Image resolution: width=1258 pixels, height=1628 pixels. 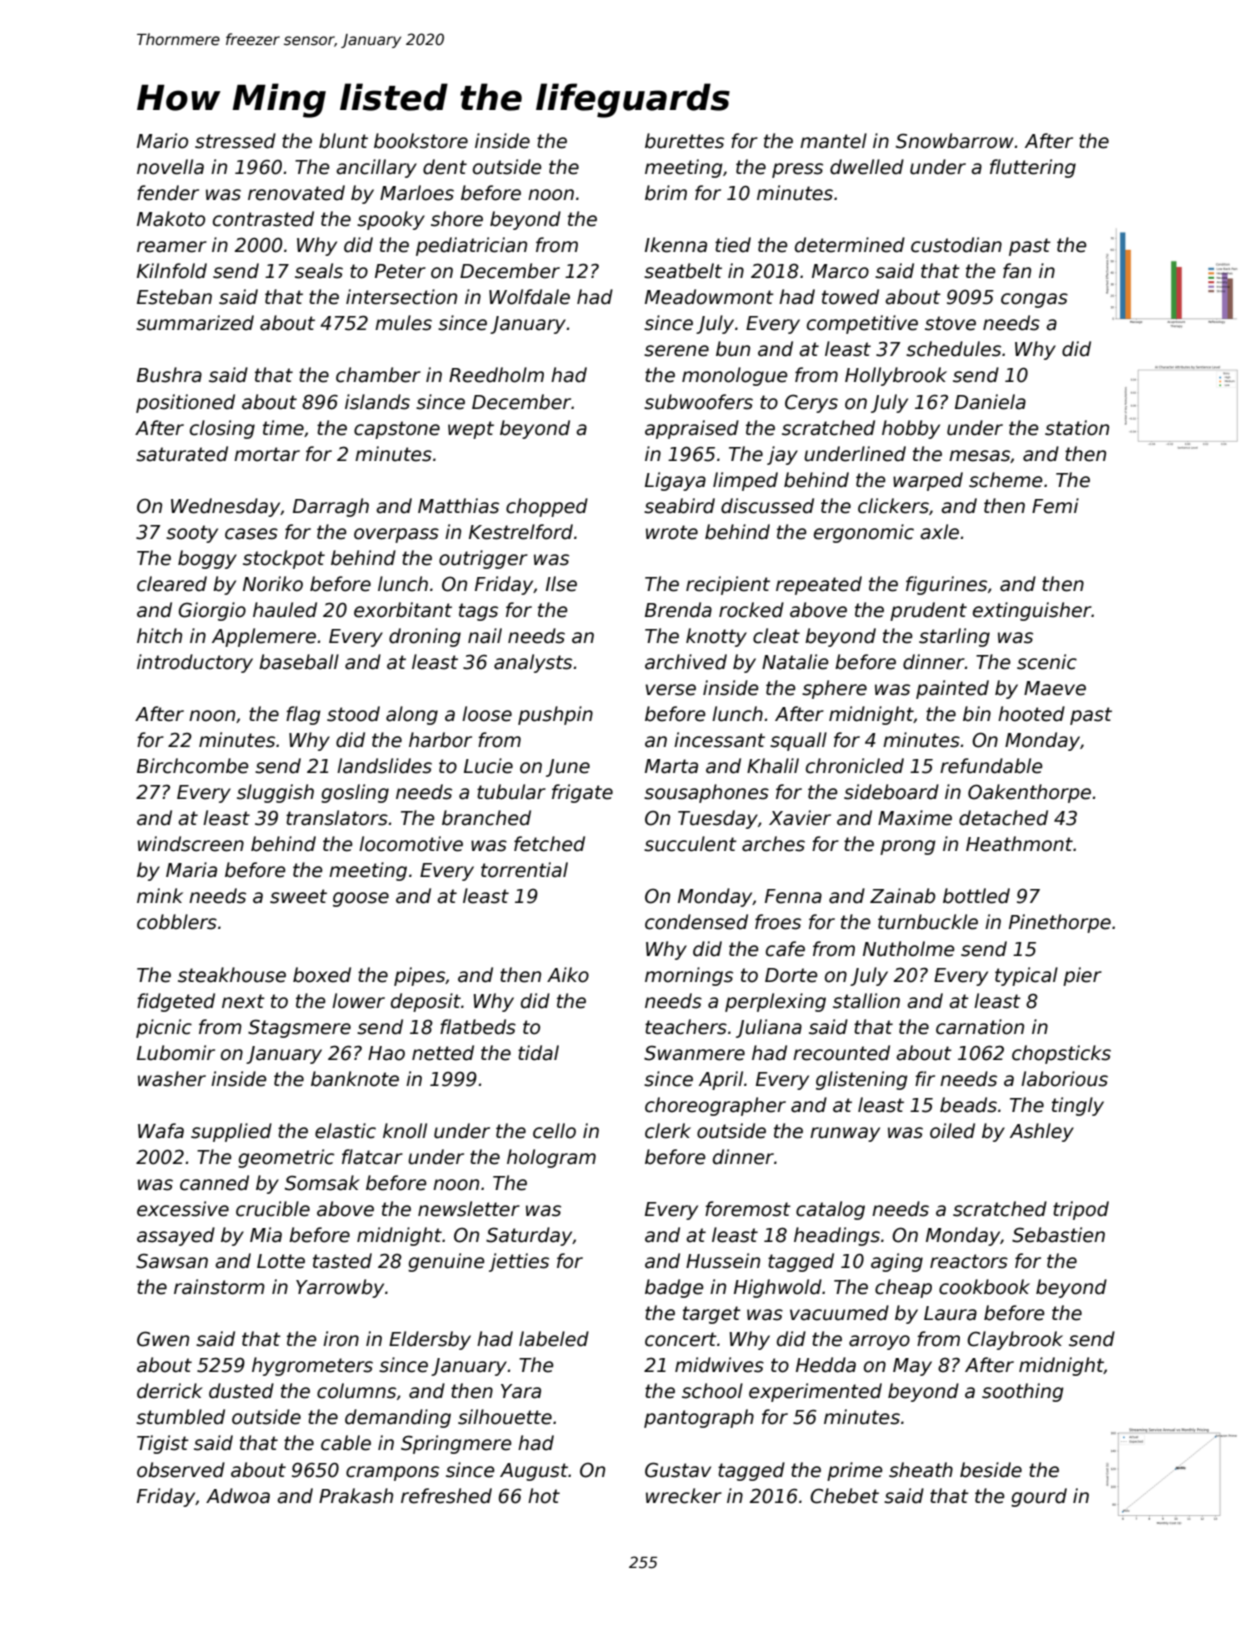 What do you see at coordinates (547, 507) in the image?
I see `chopped` at bounding box center [547, 507].
